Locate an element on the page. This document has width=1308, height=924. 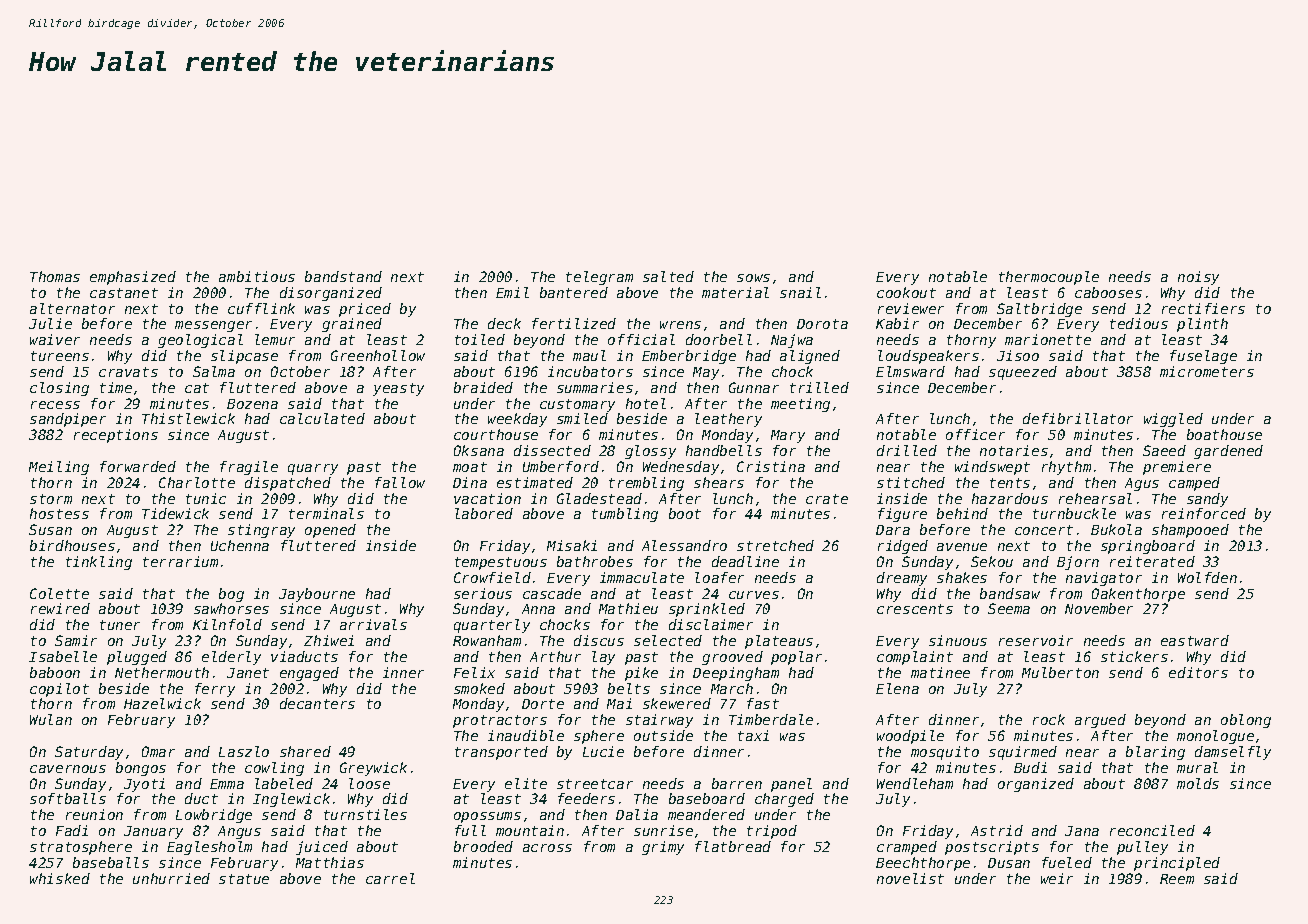
reunion is located at coordinates (94, 814).
